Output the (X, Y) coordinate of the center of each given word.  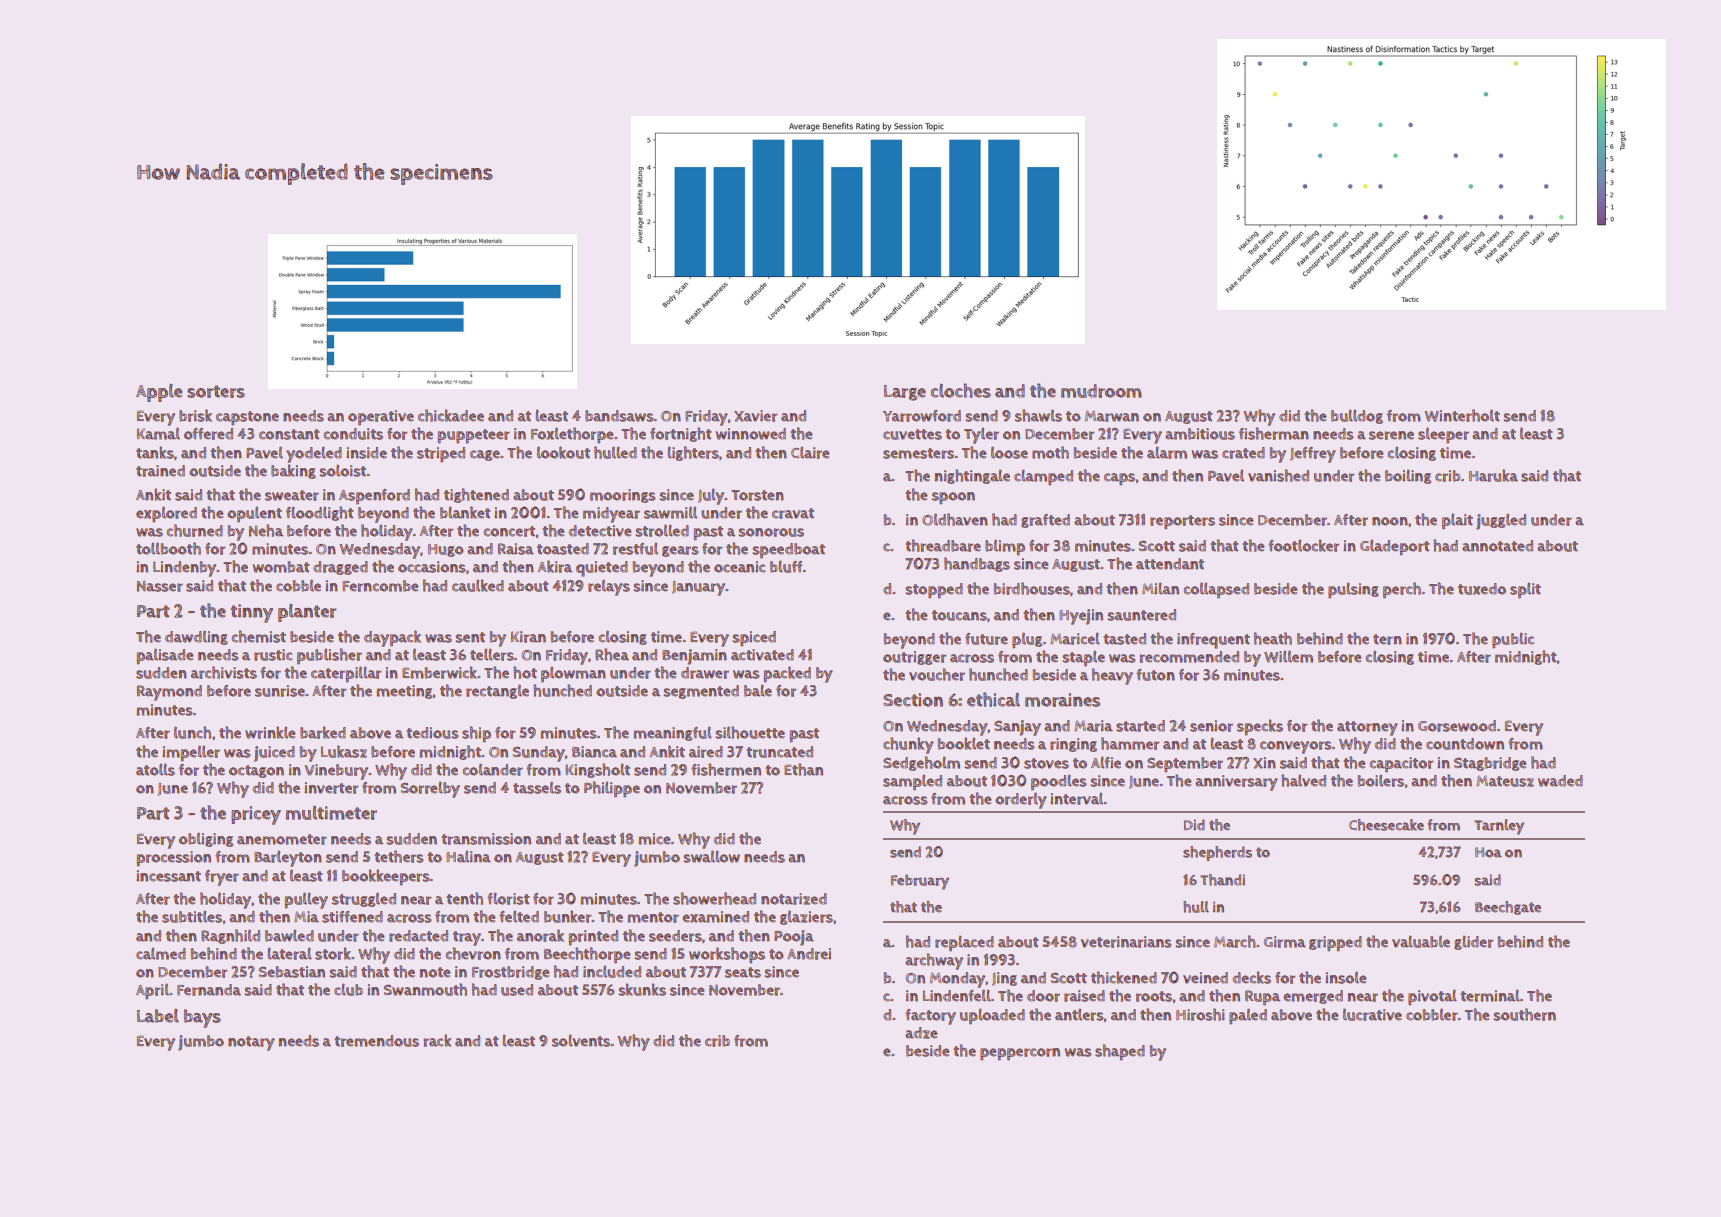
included (612, 971)
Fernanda (209, 990)
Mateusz (1505, 781)
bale (758, 691)
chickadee (451, 415)
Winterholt (1462, 415)
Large (905, 393)
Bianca (594, 752)
